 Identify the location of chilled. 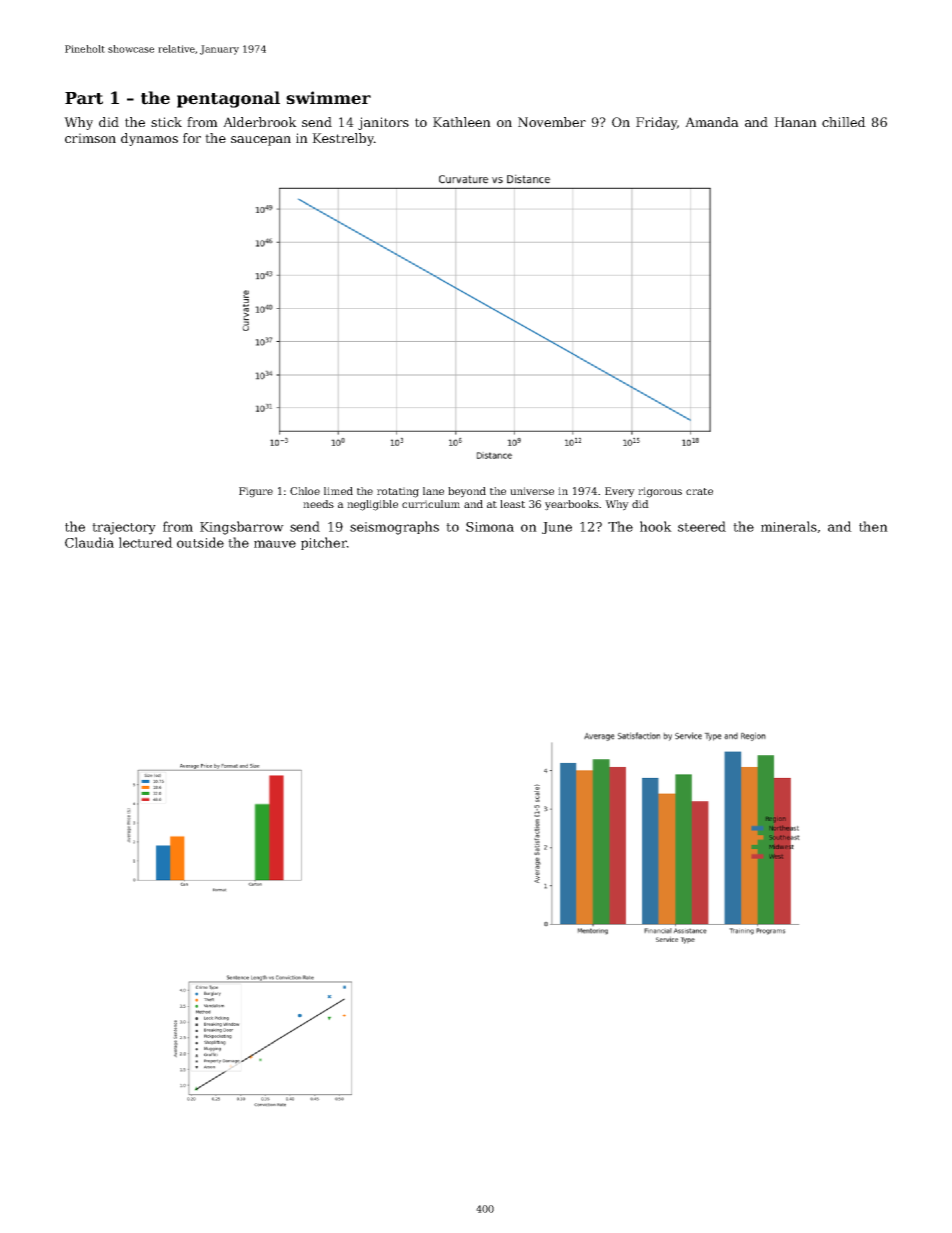
(844, 122).
